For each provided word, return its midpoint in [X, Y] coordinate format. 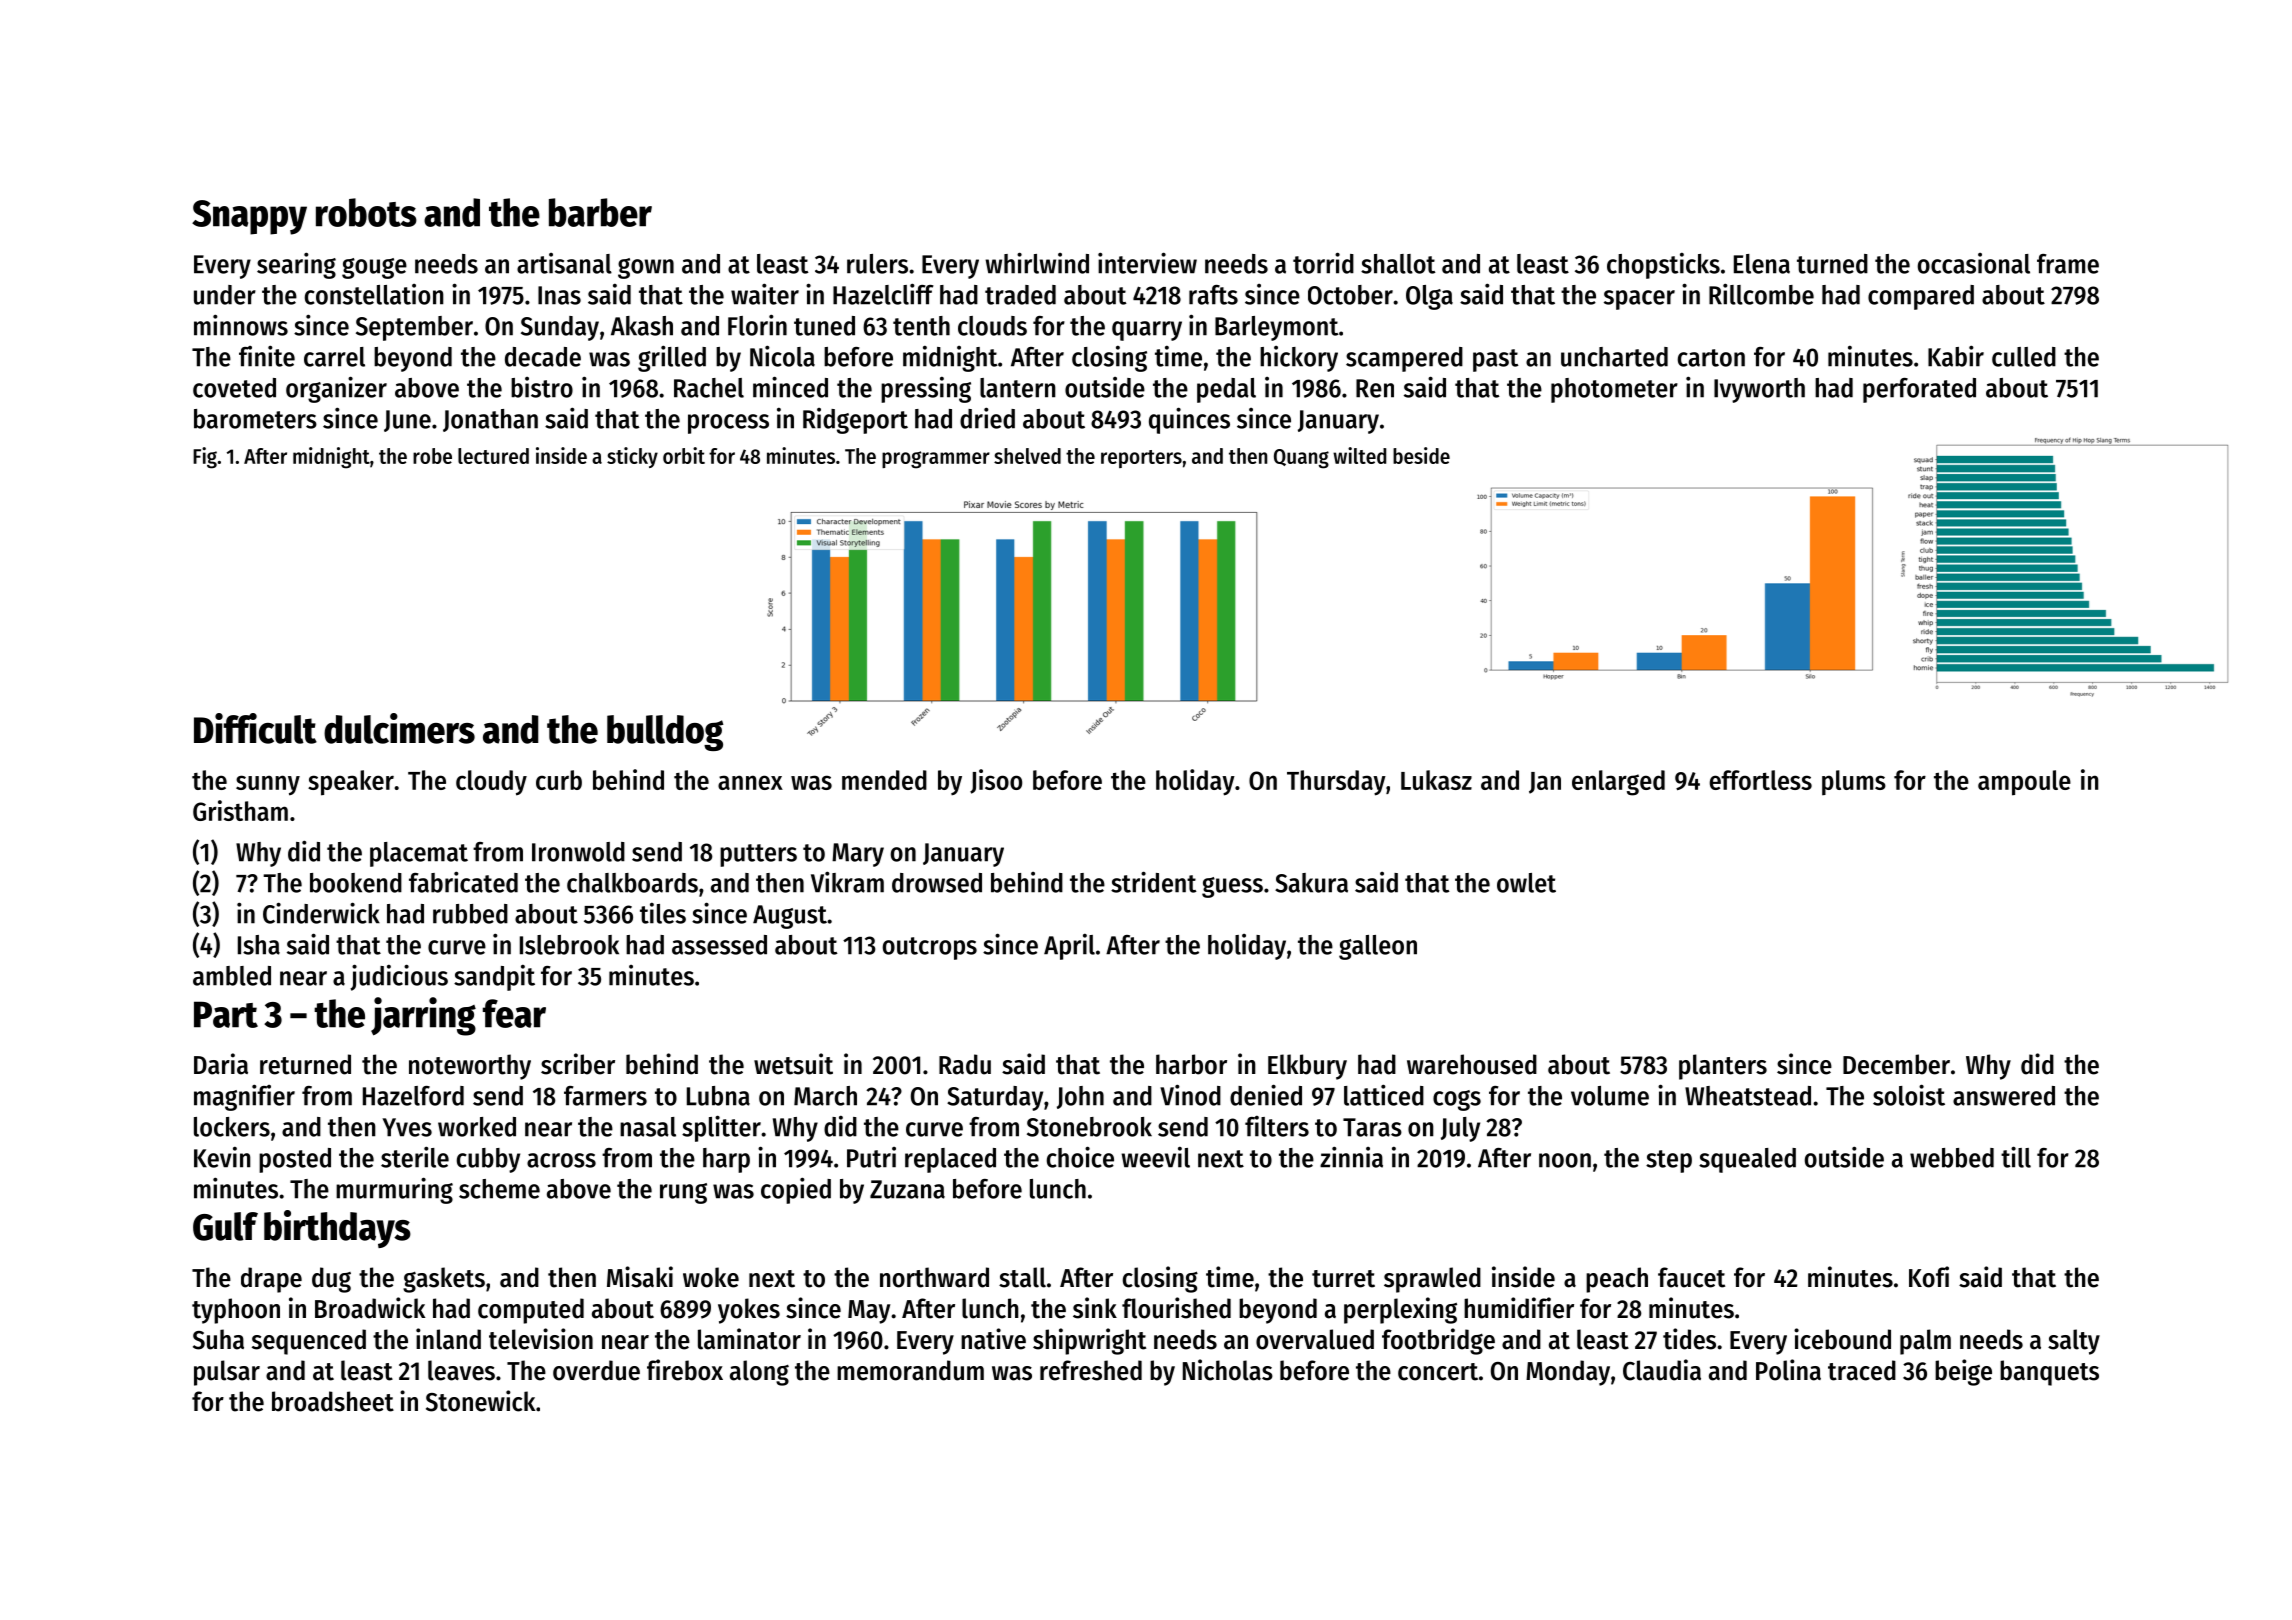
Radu [965, 1064]
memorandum [910, 1370]
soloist [1909, 1095]
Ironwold [578, 852]
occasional [1973, 263]
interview [1147, 263]
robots [366, 212]
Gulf [225, 1226]
